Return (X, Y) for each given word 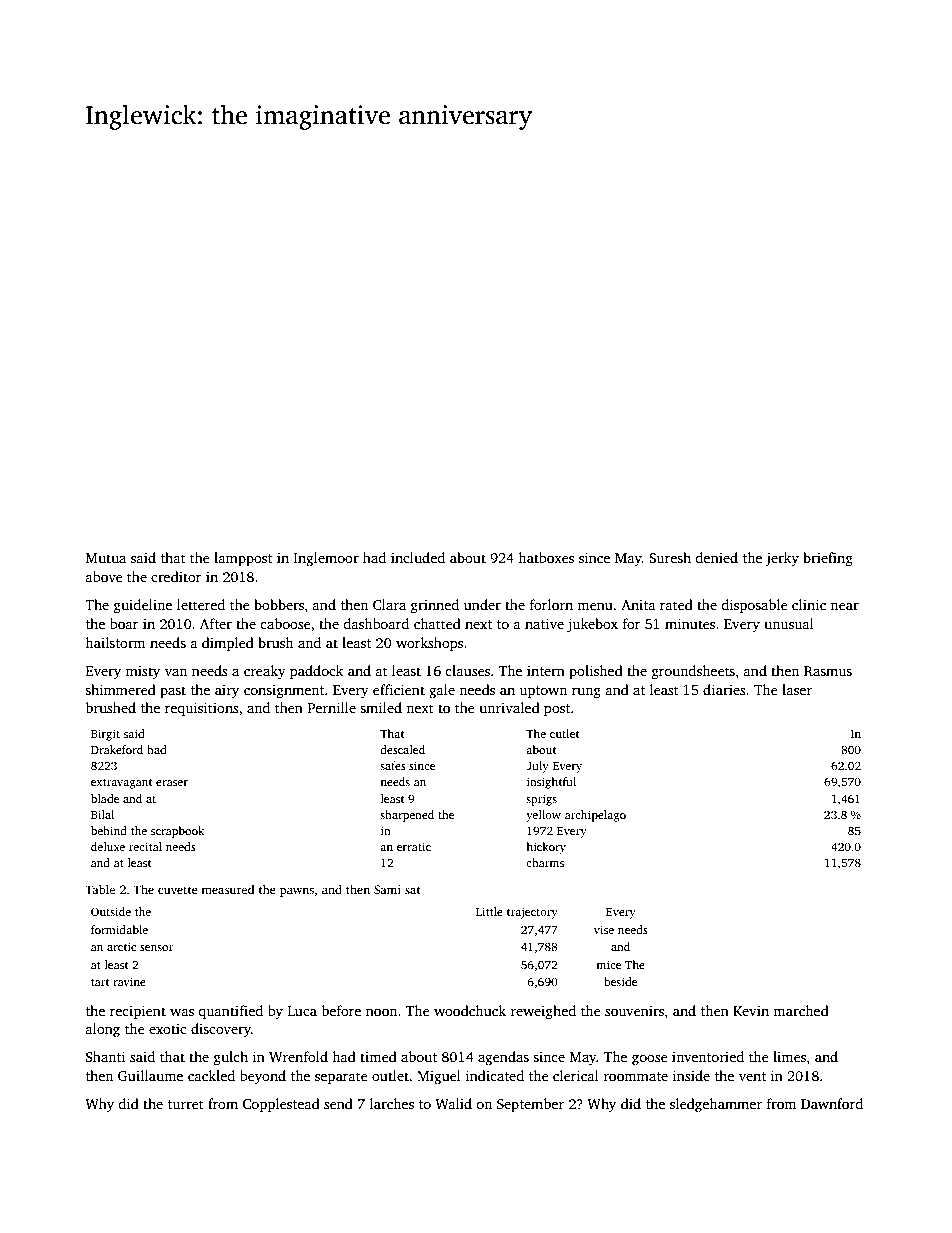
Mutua (106, 558)
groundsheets (693, 672)
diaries (724, 689)
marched (801, 1010)
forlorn (551, 604)
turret (186, 1104)
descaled (402, 749)
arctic (121, 946)
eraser (172, 783)
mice (608, 964)
